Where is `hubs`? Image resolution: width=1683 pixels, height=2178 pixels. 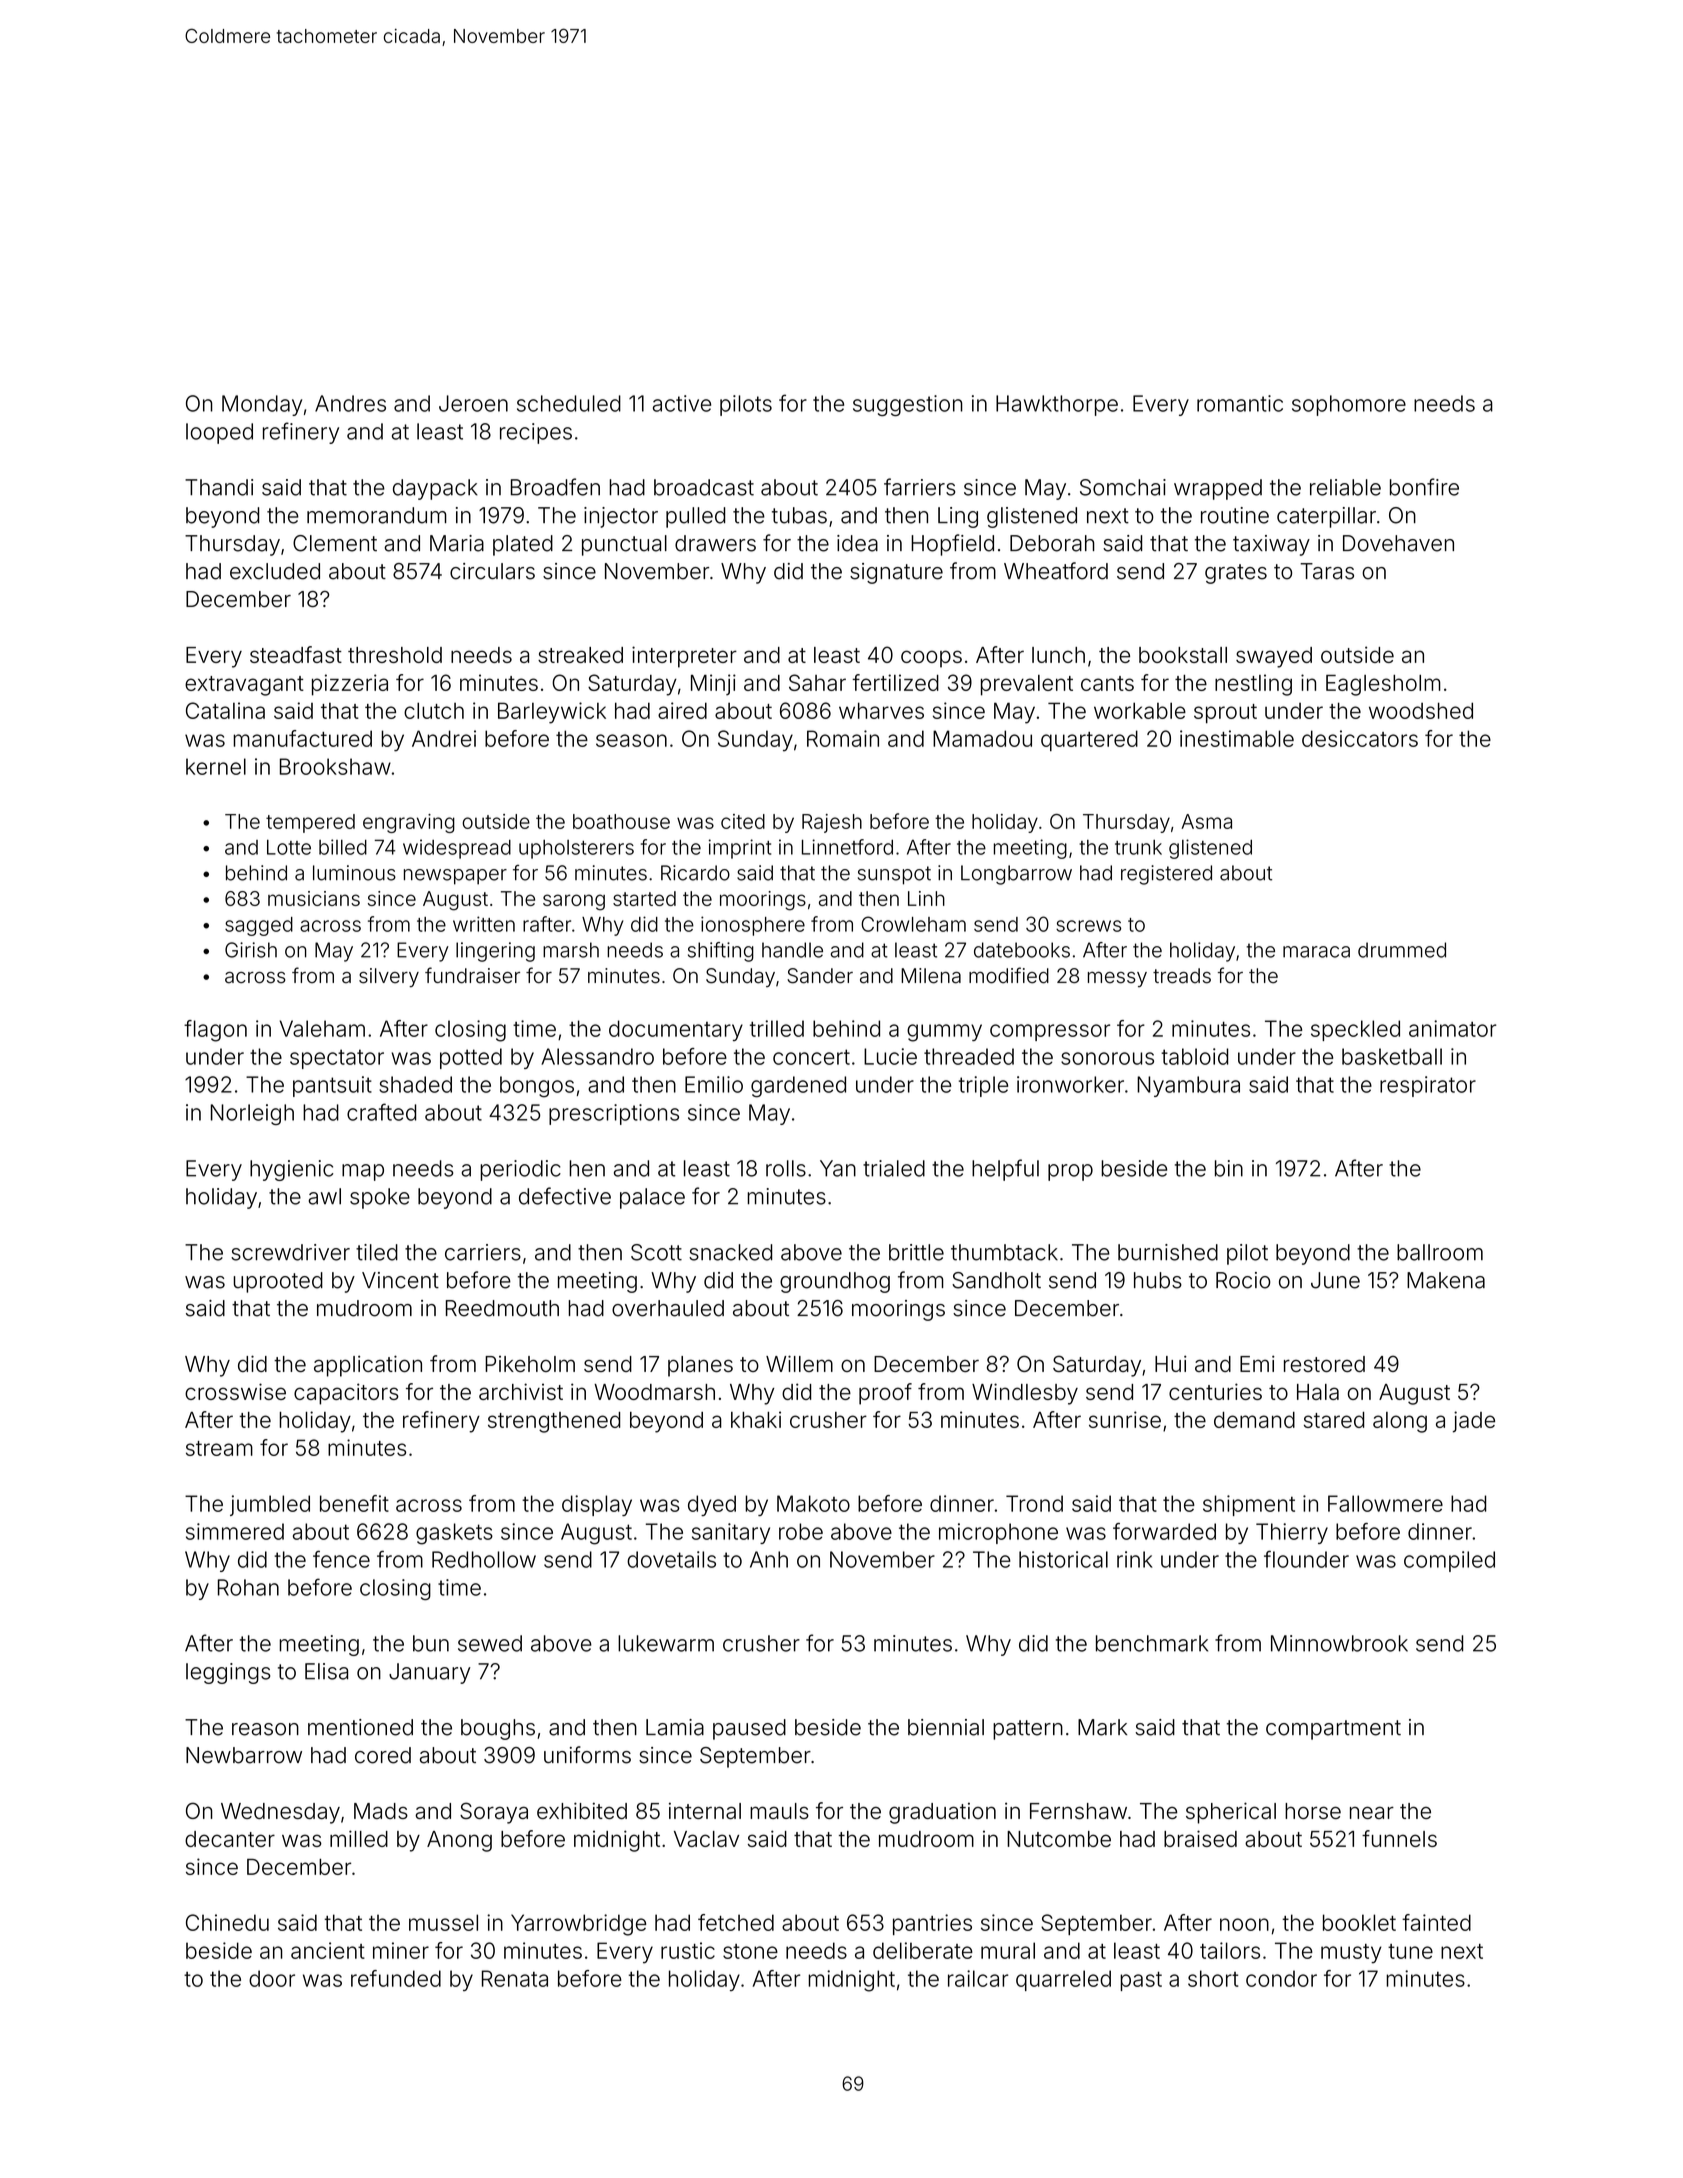 hubs is located at coordinates (1158, 1280).
